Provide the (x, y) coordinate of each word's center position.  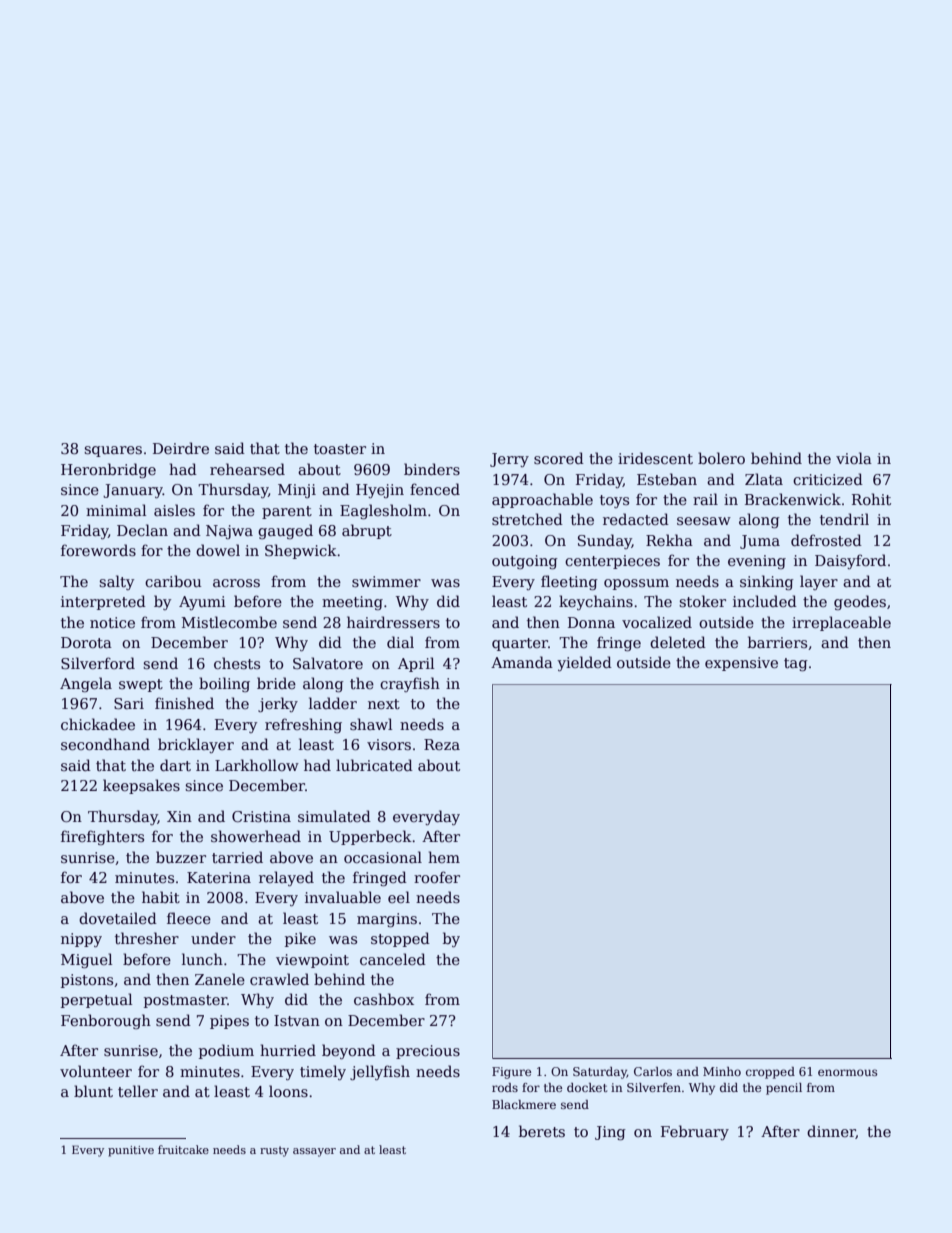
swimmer (386, 581)
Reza (442, 744)
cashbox (384, 999)
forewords (98, 550)
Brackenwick (793, 499)
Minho (722, 1071)
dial (400, 642)
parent (287, 512)
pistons (87, 981)
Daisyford (850, 561)
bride (276, 683)
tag (796, 664)
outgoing (525, 562)
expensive (741, 664)
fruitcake (183, 1149)
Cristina (261, 816)
